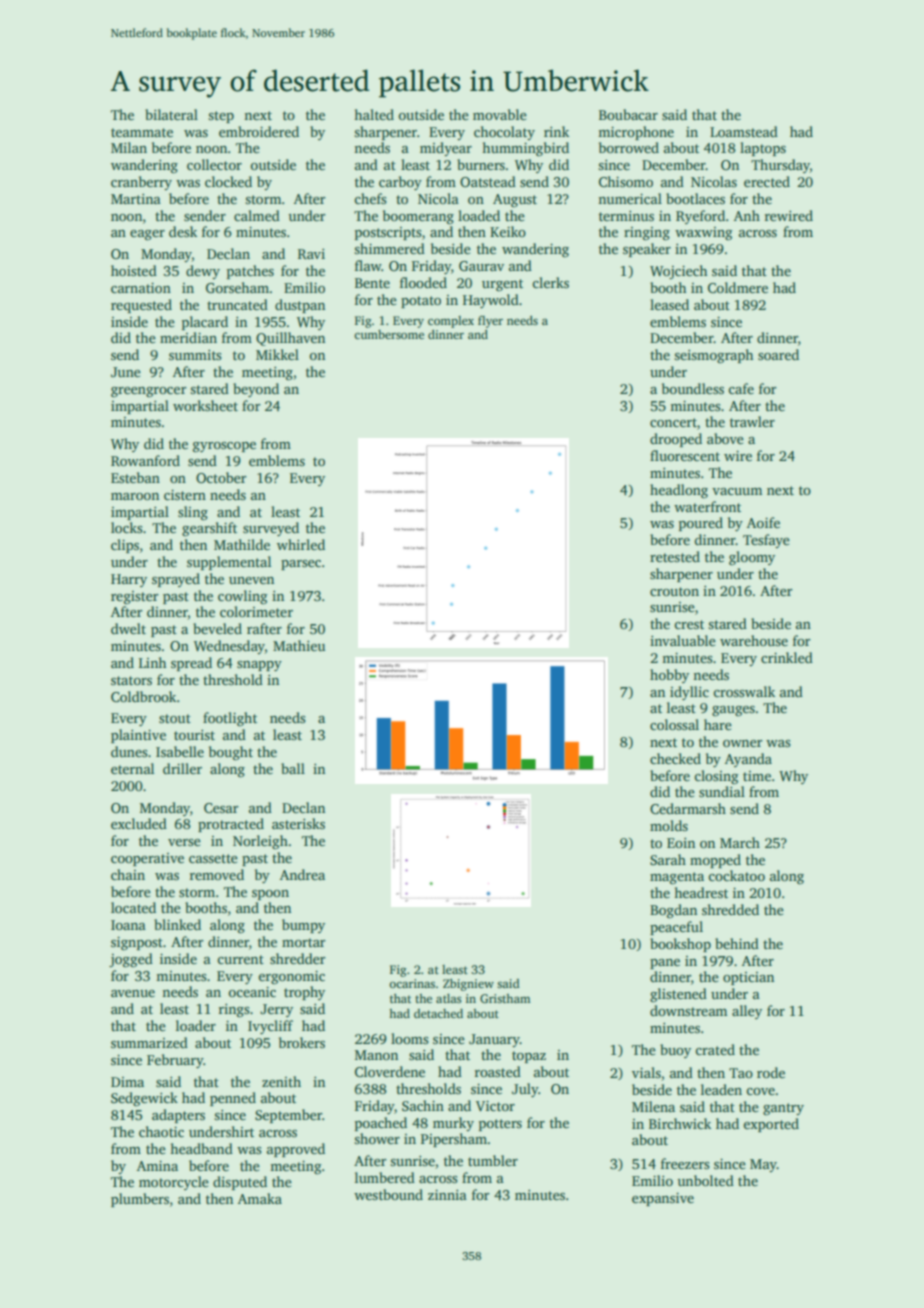 The height and width of the screenshot is (1308, 924). Describe the element at coordinates (233, 1099) in the screenshot. I see `penned` at that location.
